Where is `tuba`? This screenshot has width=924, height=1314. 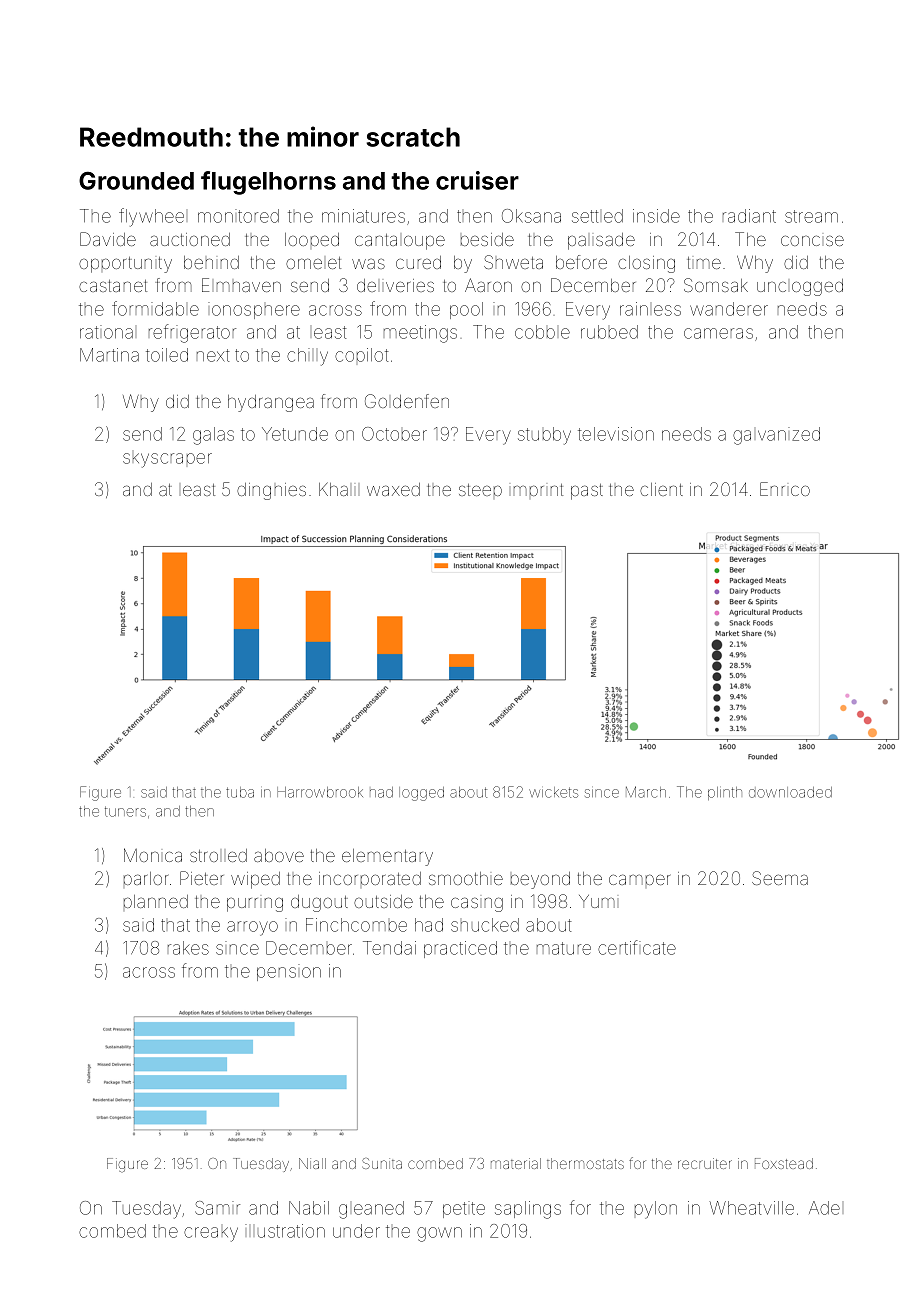
tuba is located at coordinates (240, 792).
